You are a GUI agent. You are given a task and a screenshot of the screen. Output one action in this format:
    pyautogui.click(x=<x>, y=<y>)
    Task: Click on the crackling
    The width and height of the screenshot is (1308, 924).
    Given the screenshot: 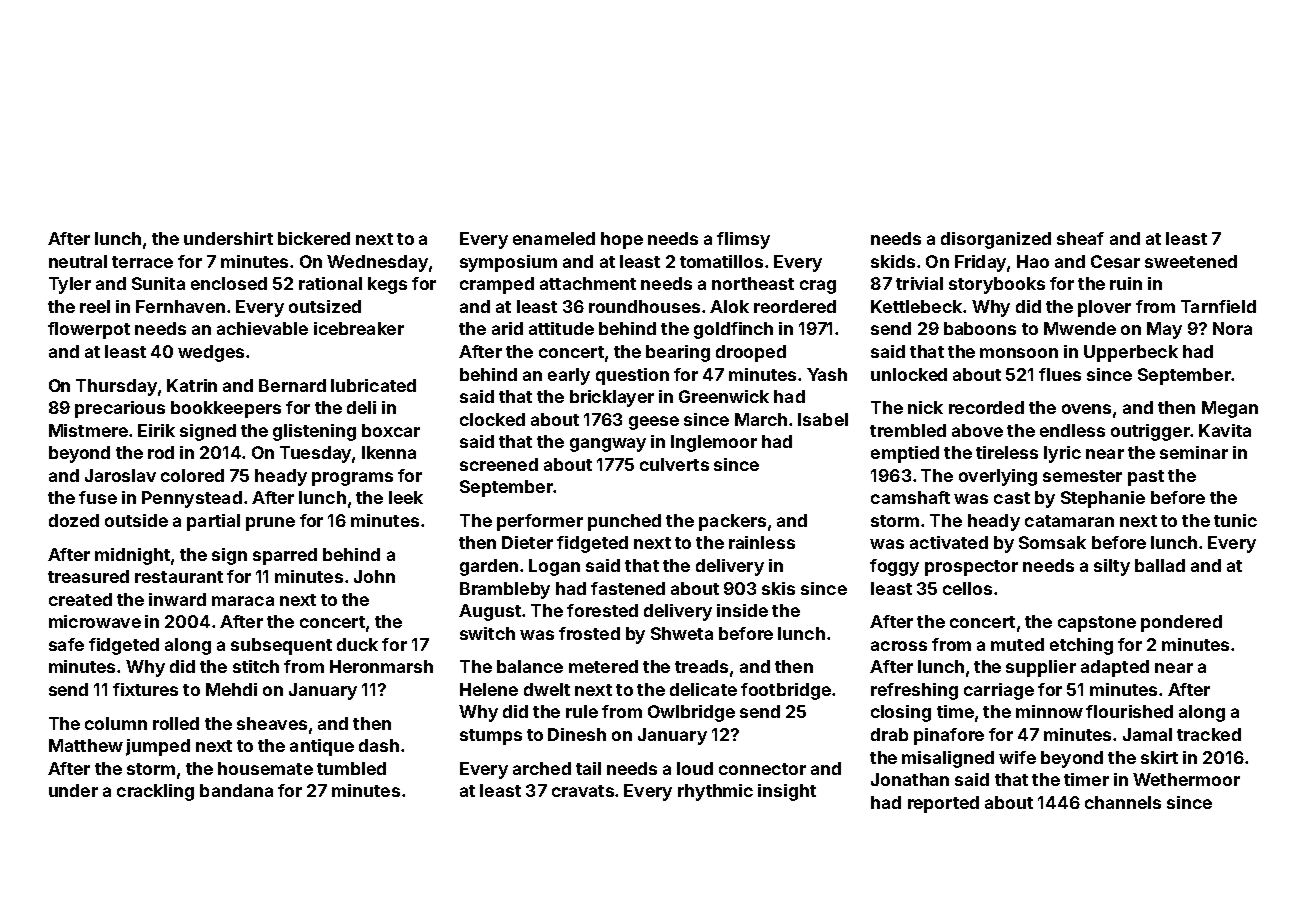 What is the action you would take?
    pyautogui.click(x=155, y=792)
